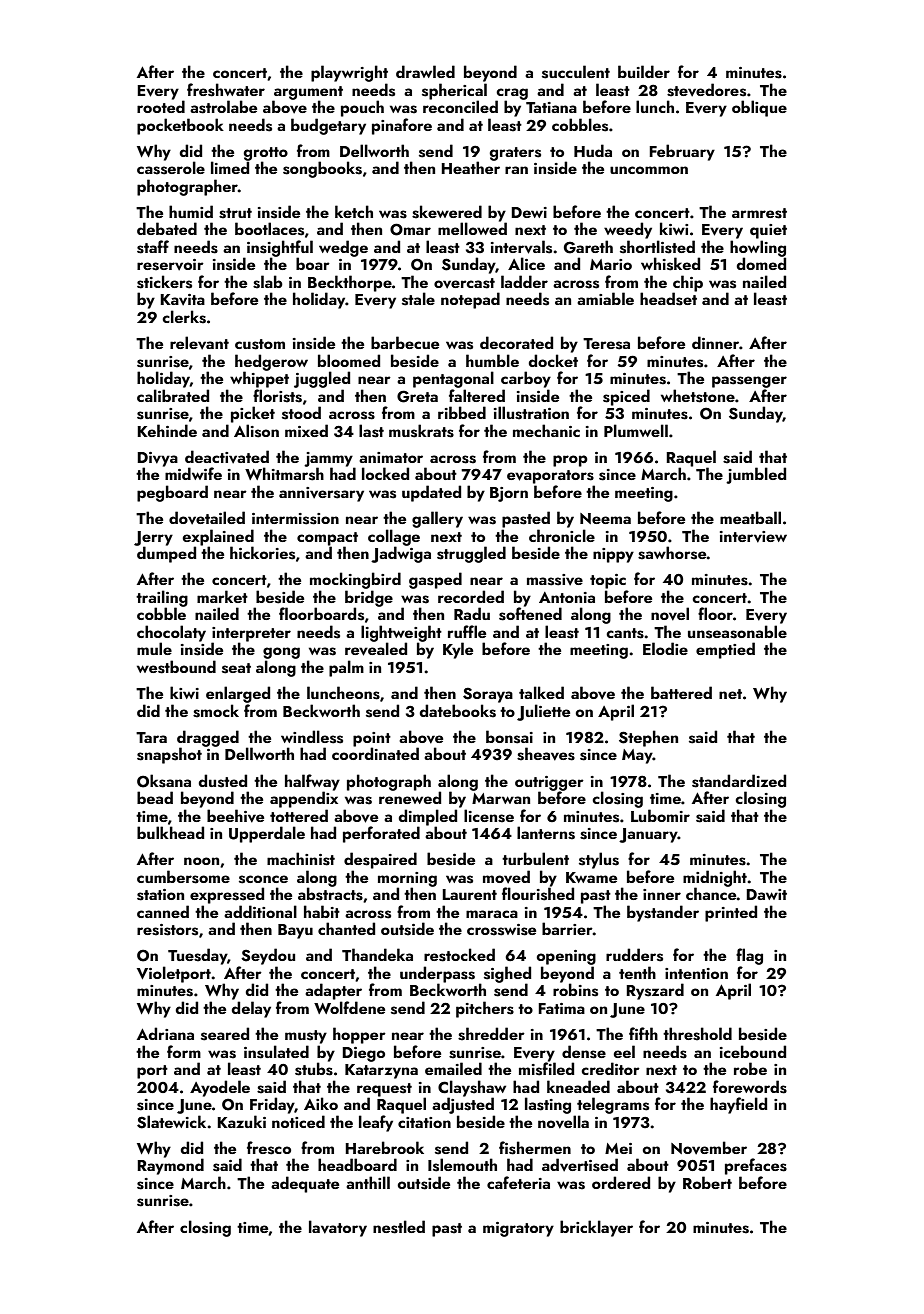 The height and width of the screenshot is (1314, 924). Describe the element at coordinates (155, 797) in the screenshot. I see `bead` at that location.
